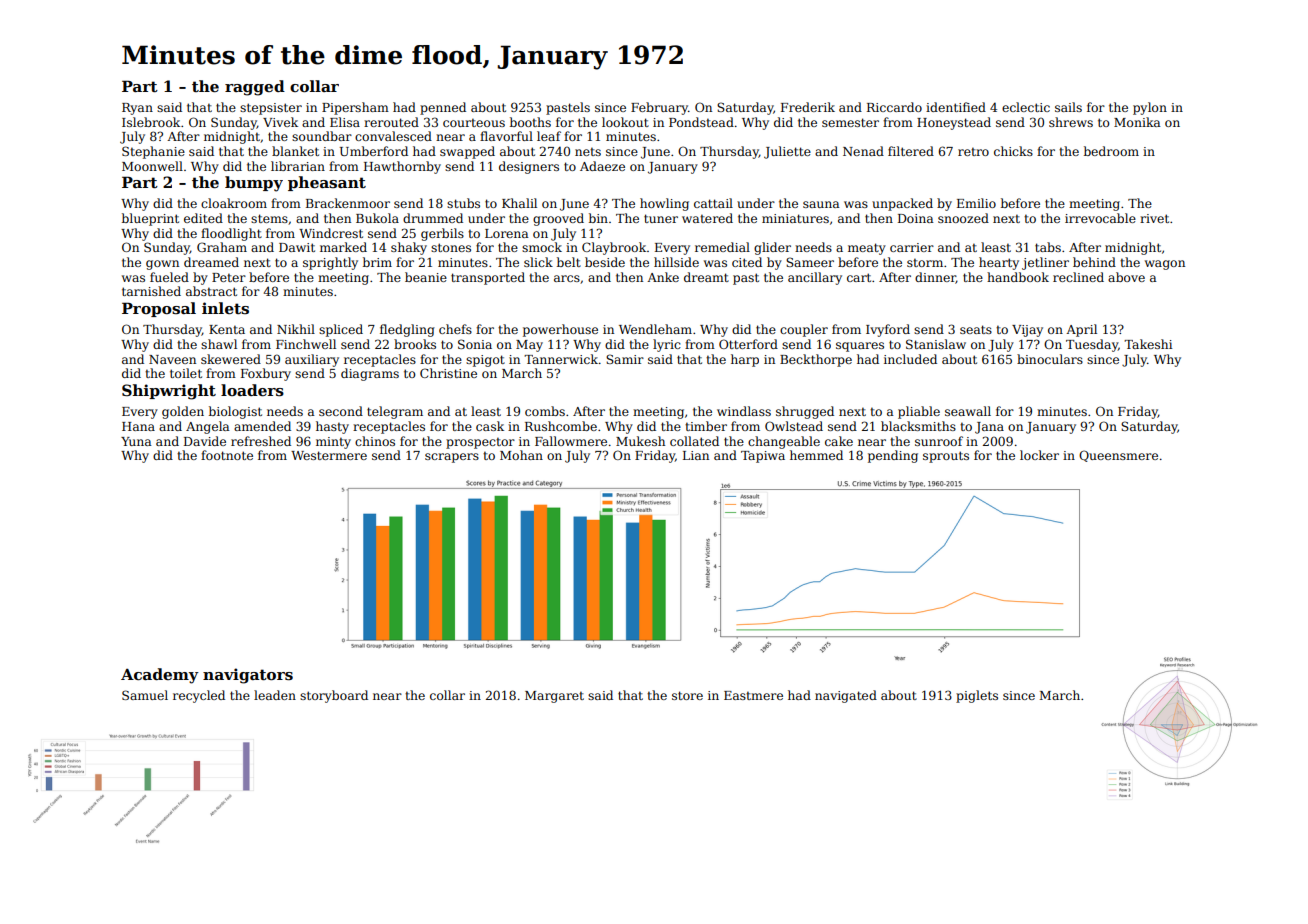 The width and height of the screenshot is (1308, 924). I want to click on ragged, so click(255, 88).
